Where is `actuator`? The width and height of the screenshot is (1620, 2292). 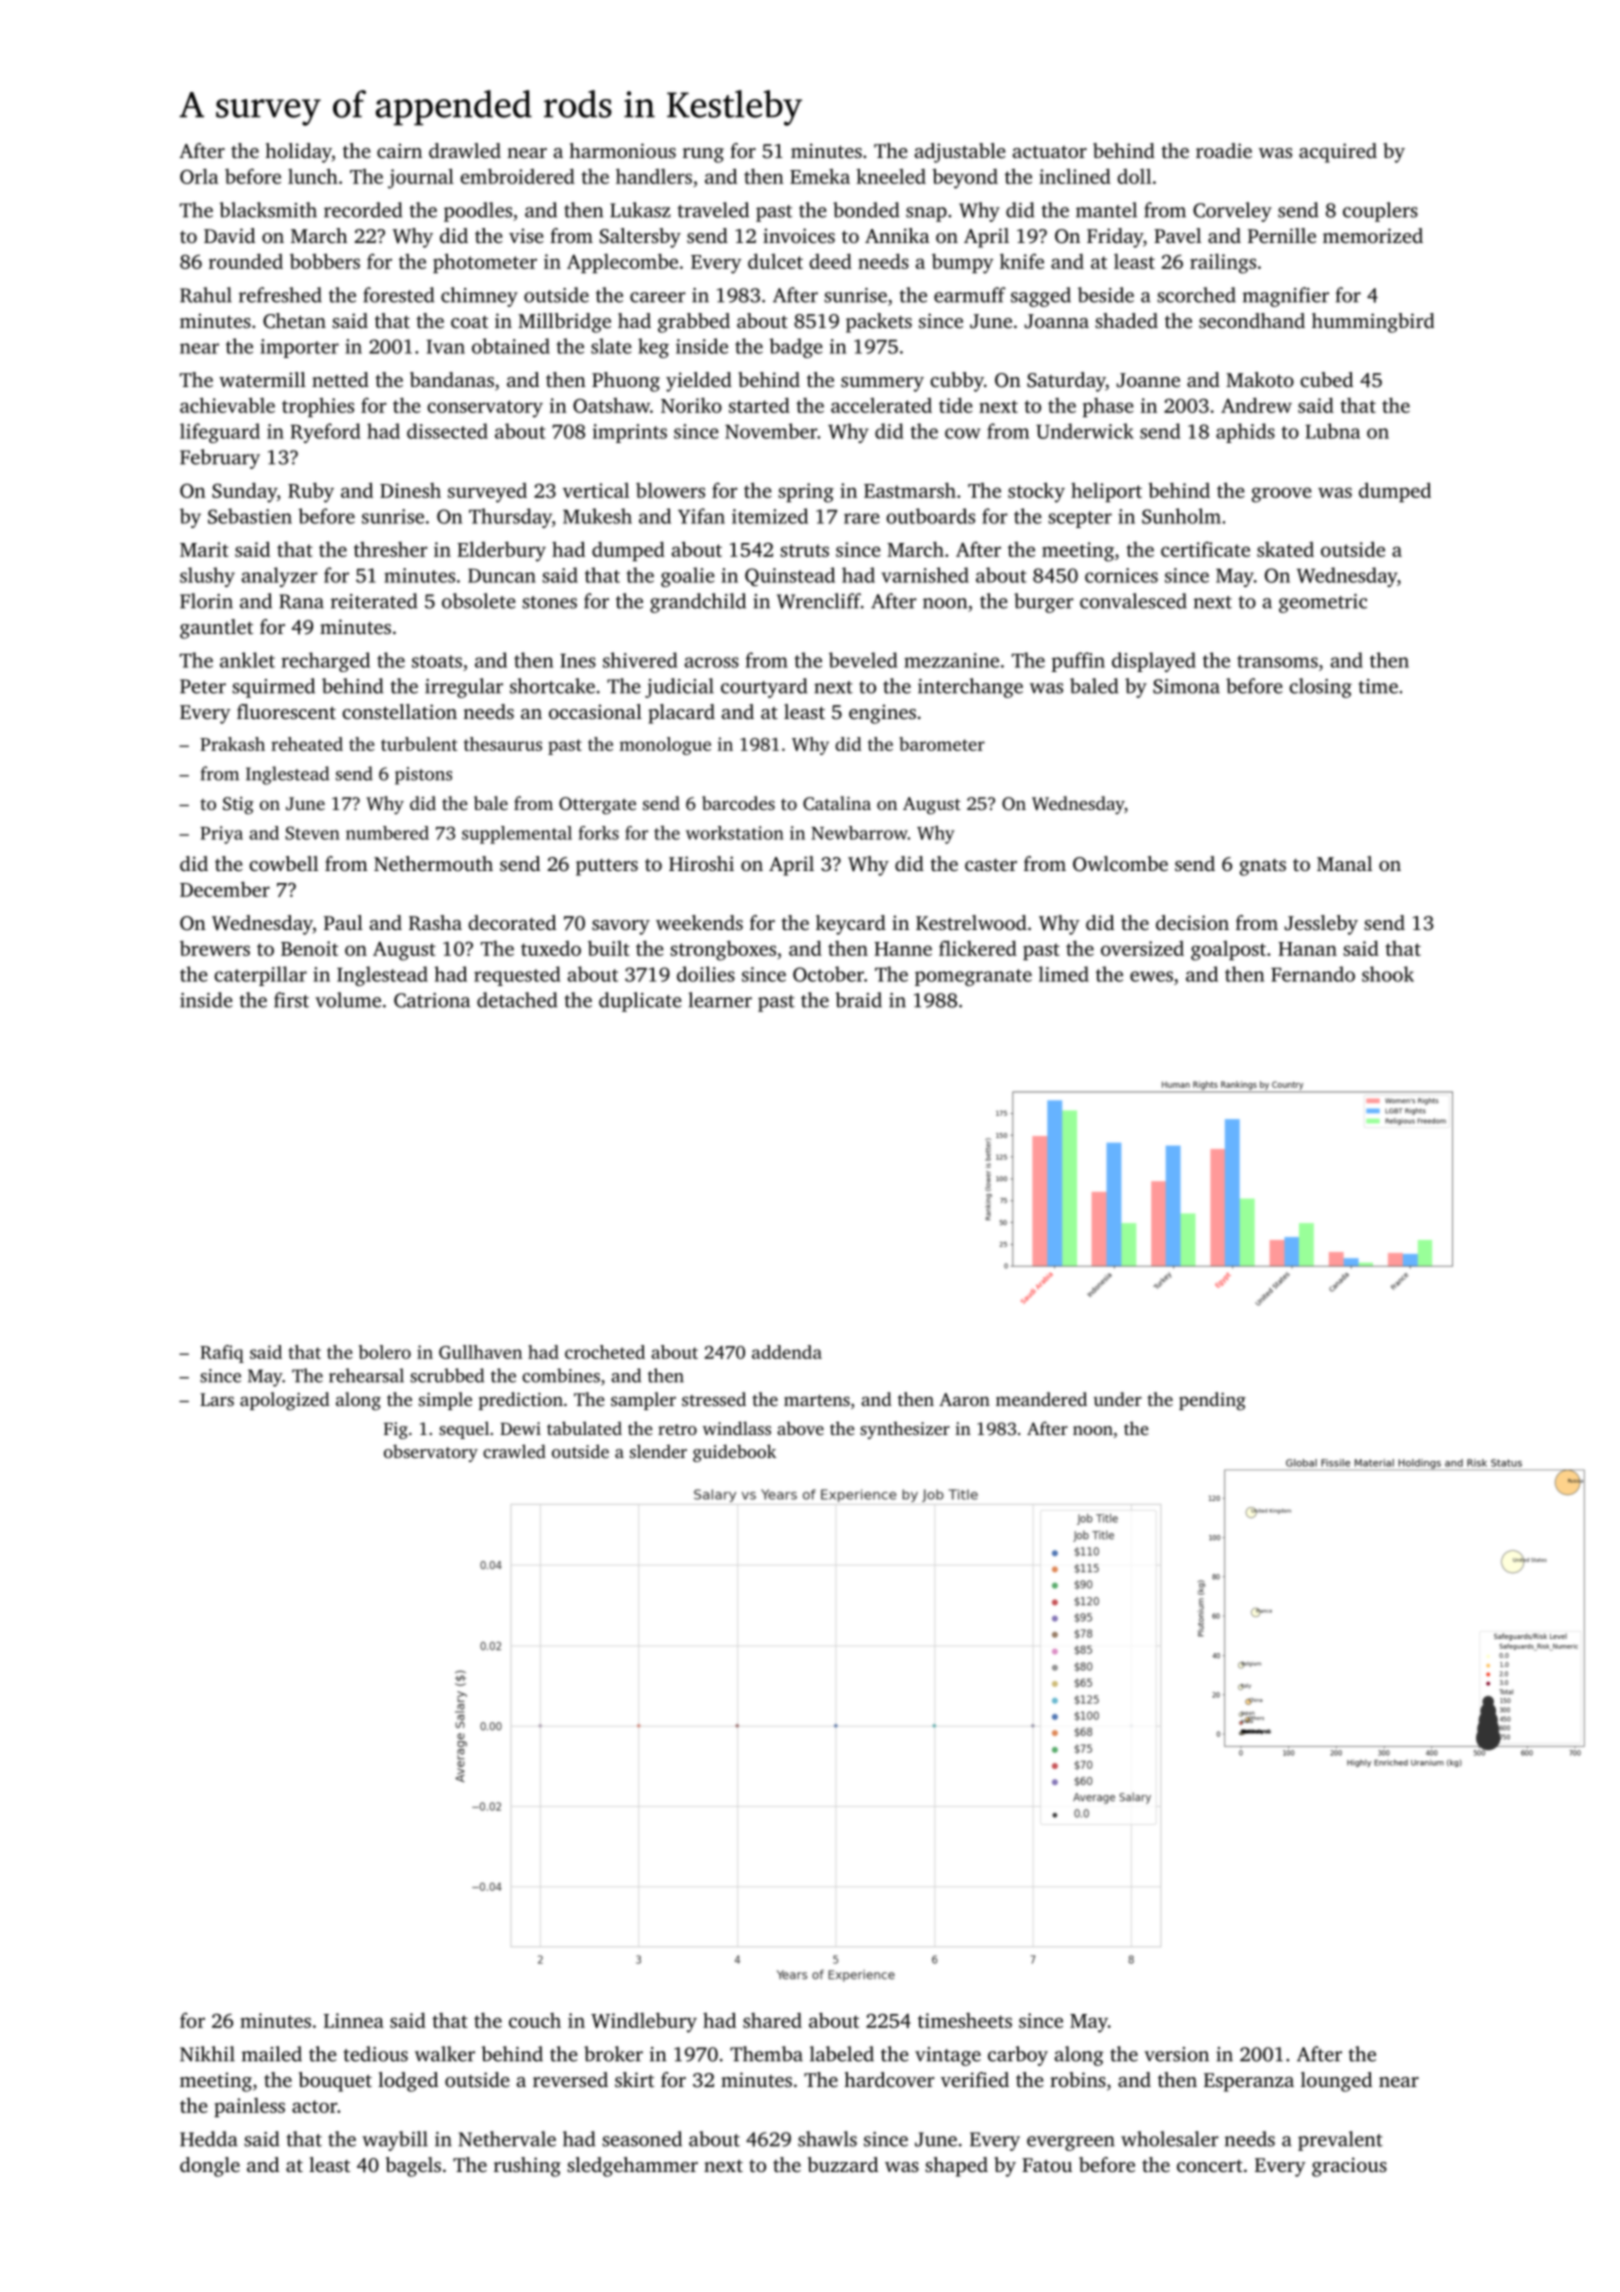
actuator is located at coordinates (1049, 152).
